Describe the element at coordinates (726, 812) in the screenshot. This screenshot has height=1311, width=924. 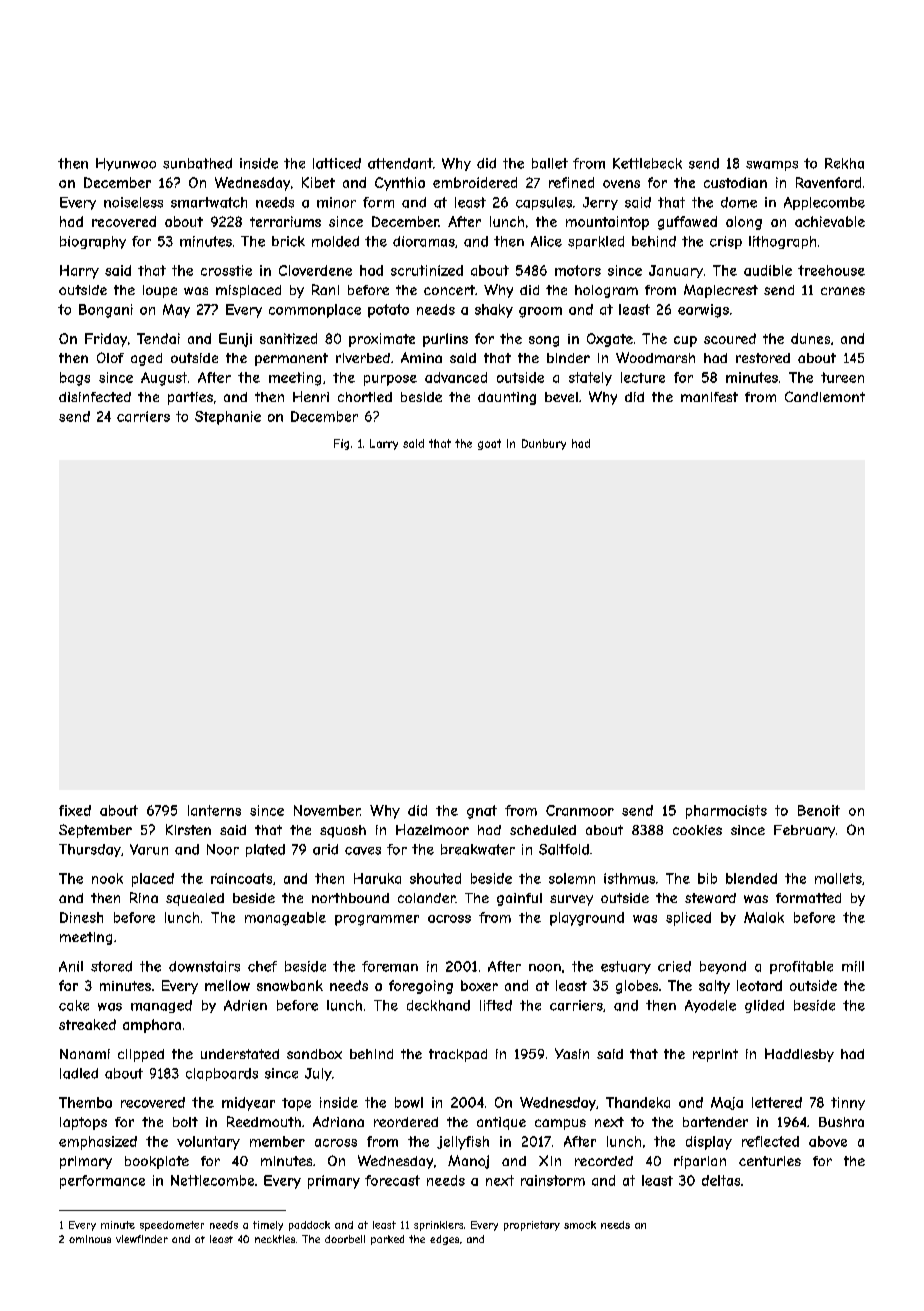
I see `pharmacists` at that location.
